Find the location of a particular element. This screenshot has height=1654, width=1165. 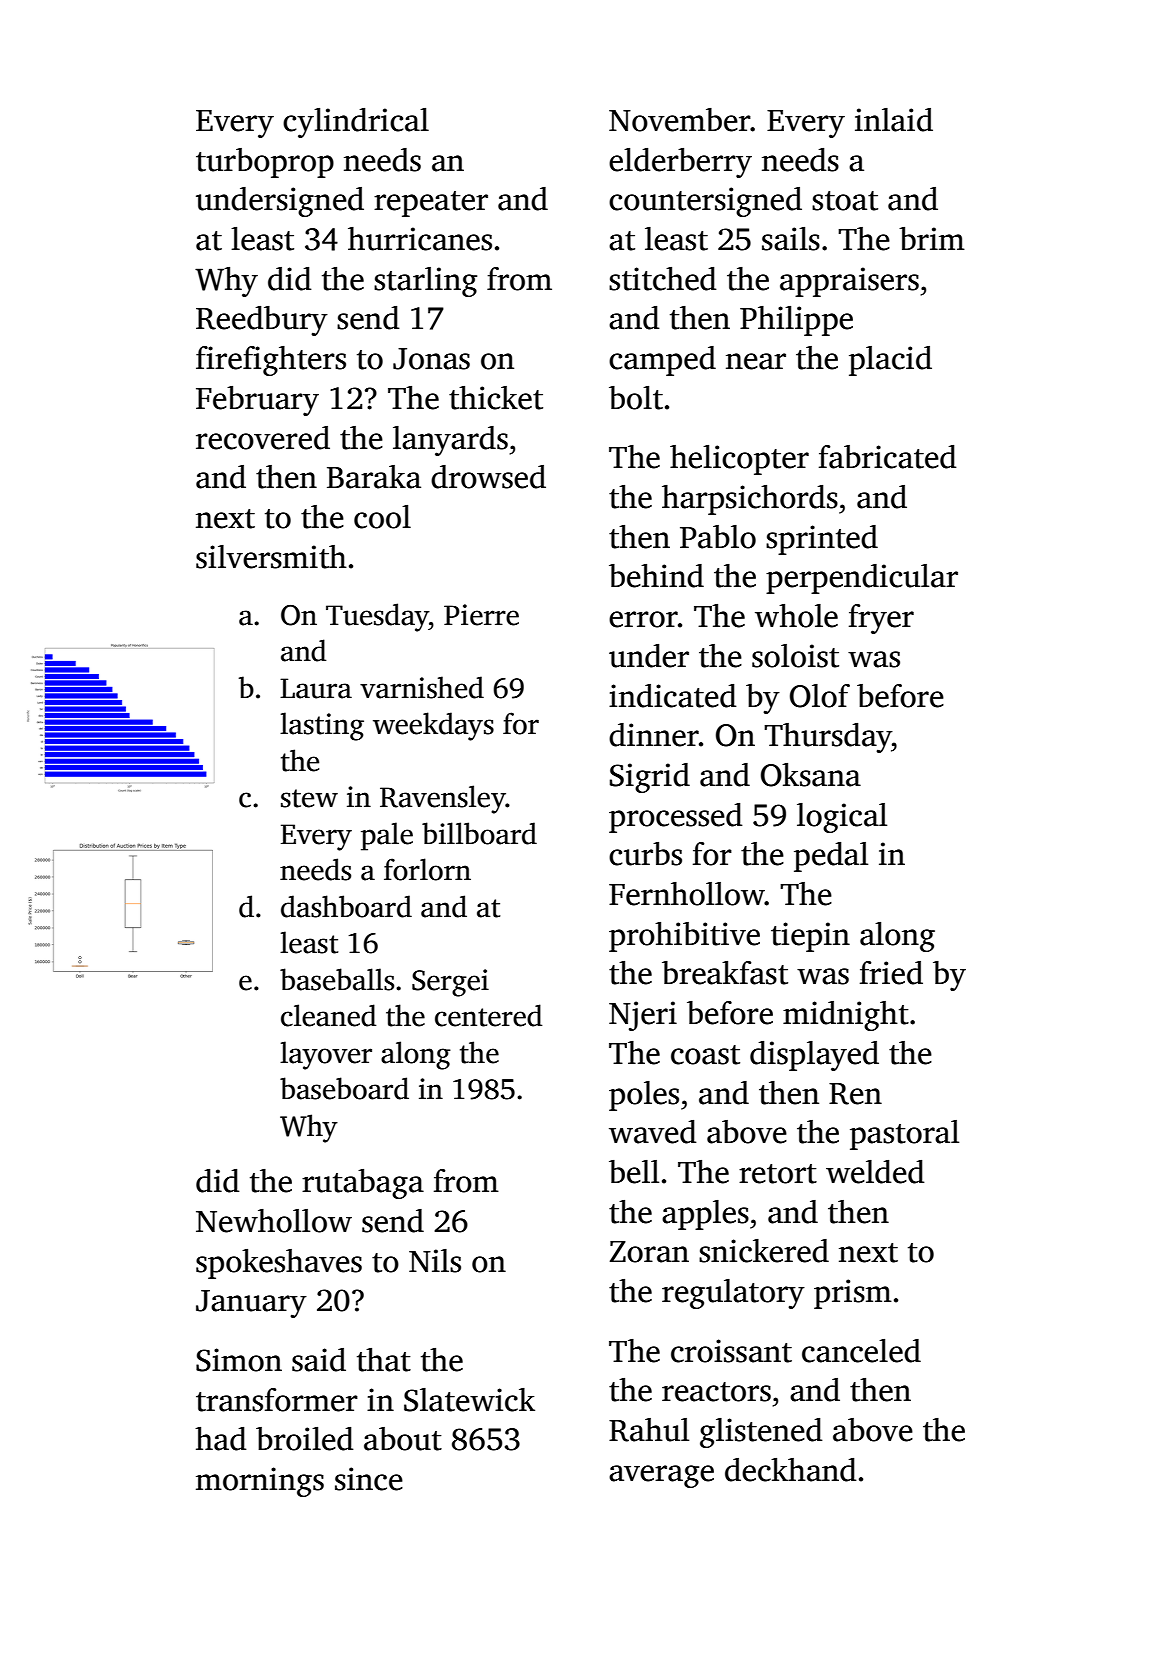

behind is located at coordinates (656, 576).
